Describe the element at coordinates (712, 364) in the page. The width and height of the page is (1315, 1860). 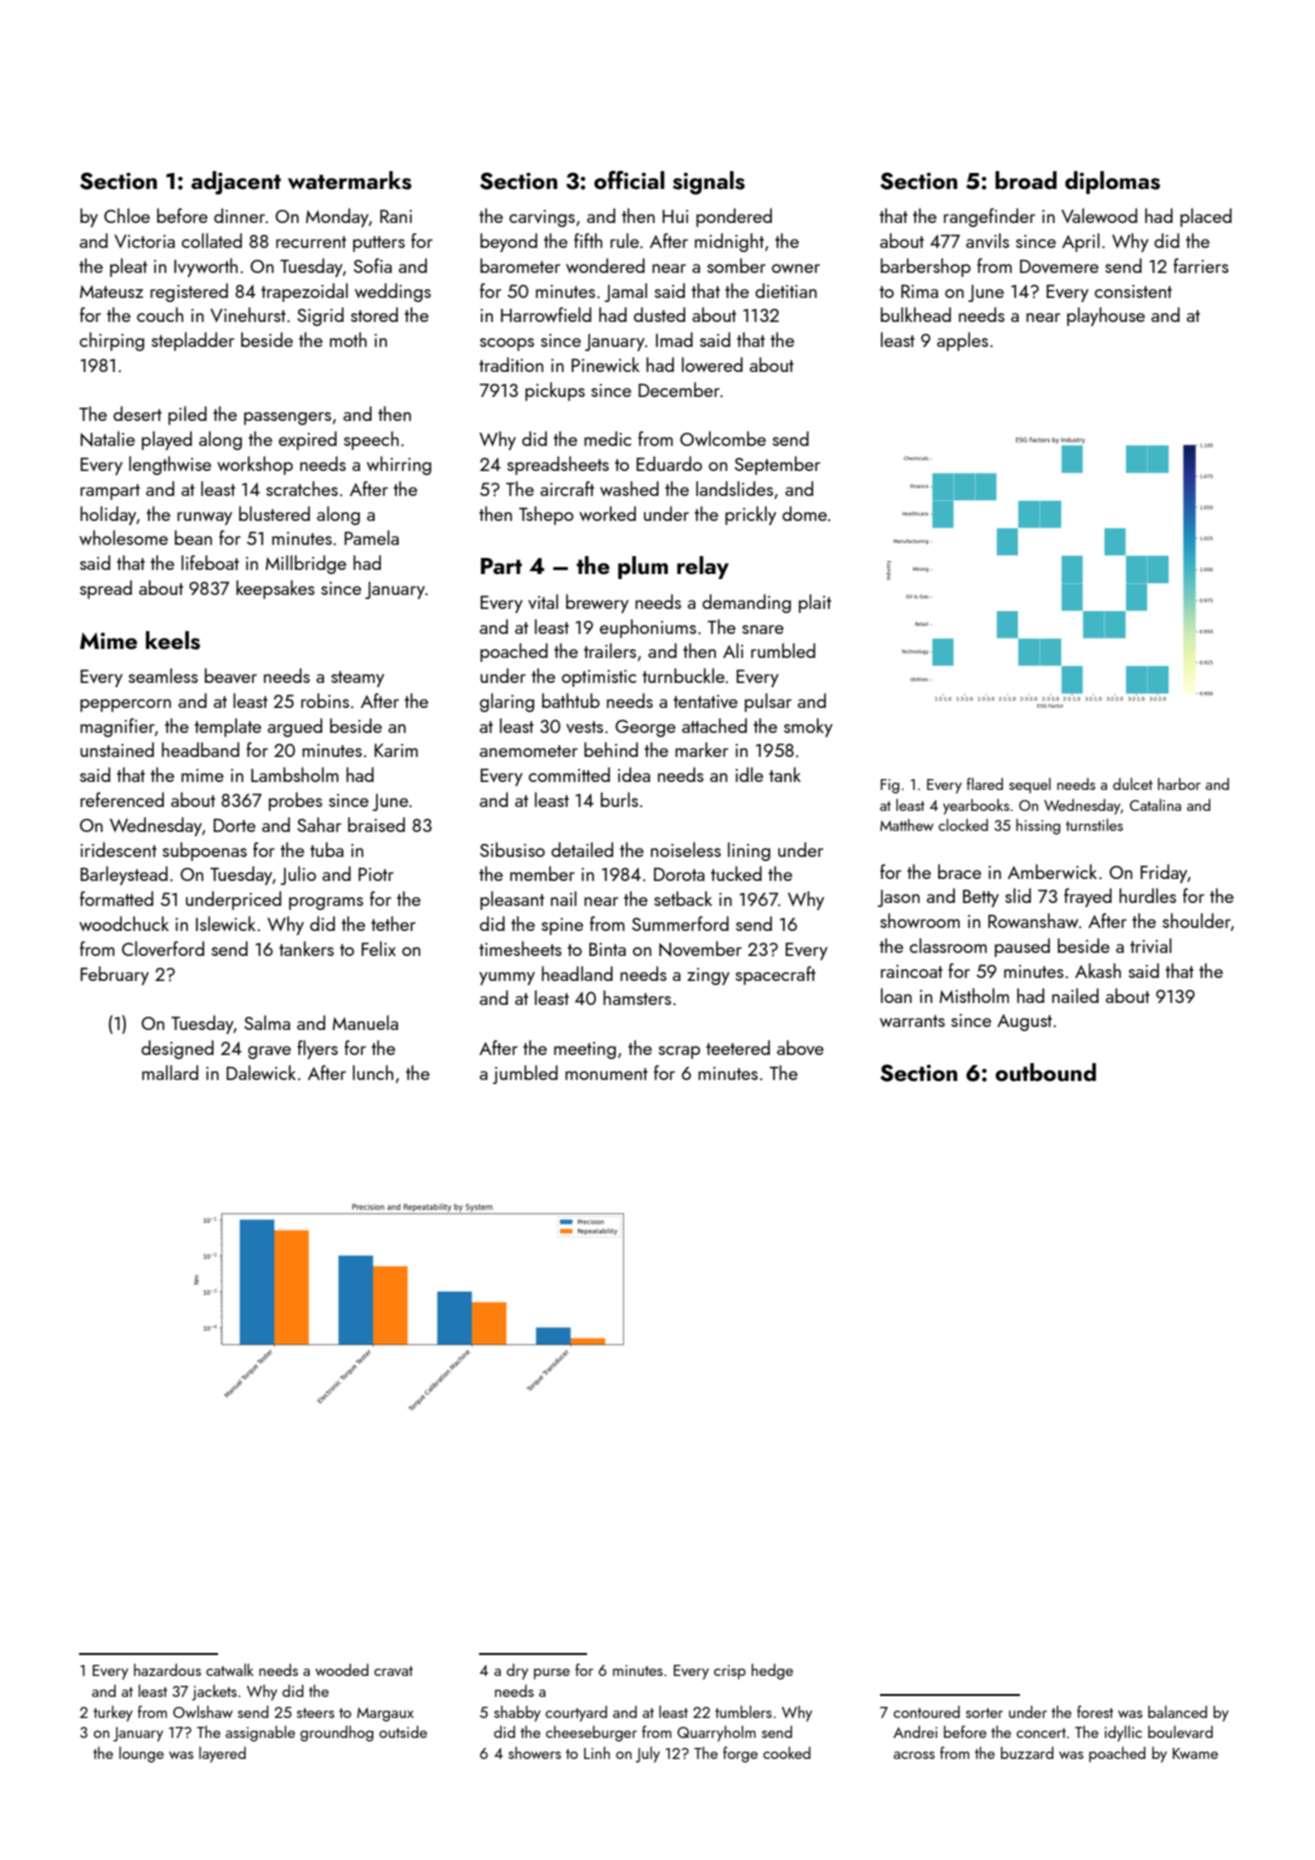
I see `lowered` at that location.
